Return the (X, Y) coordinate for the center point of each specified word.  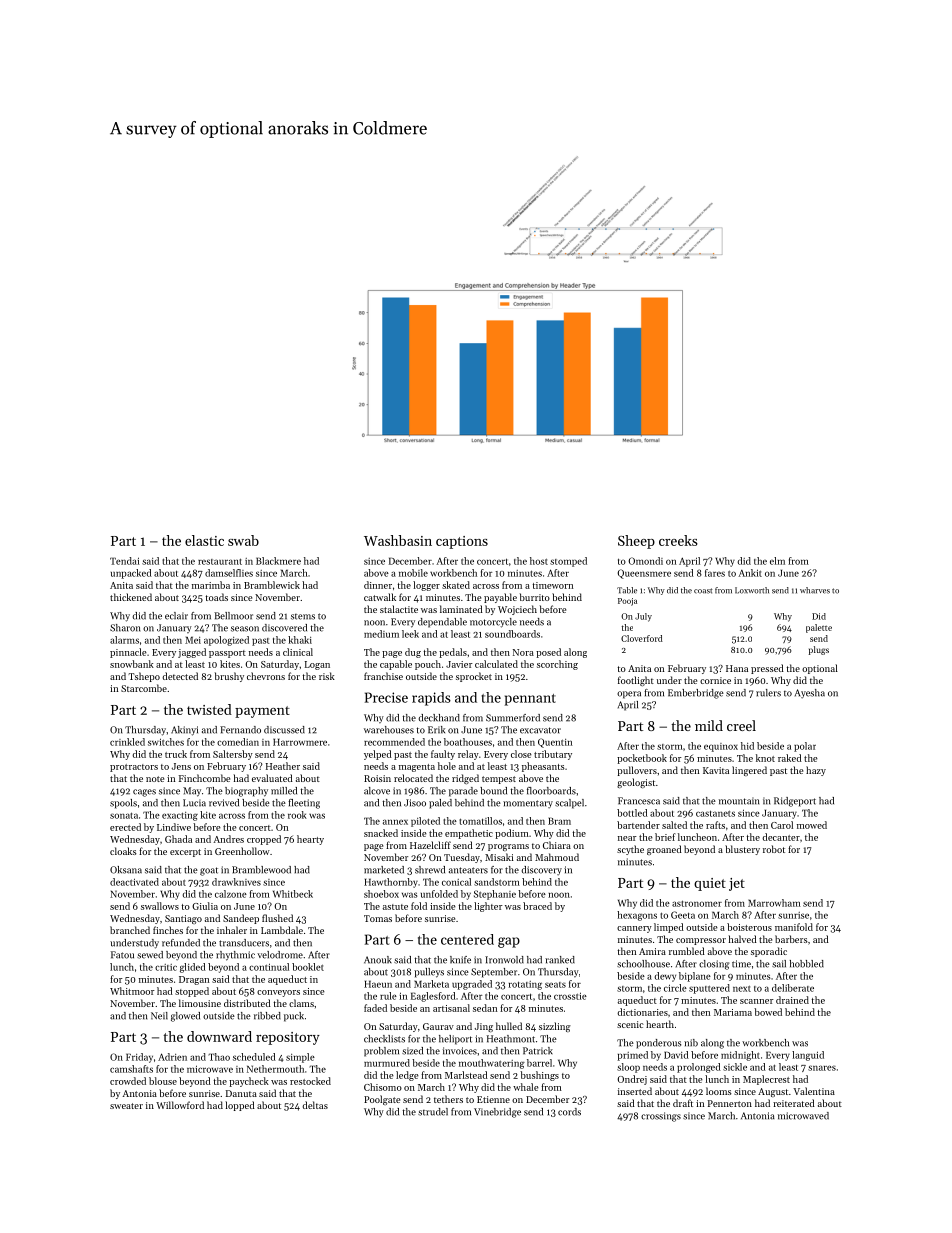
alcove (377, 791)
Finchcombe (204, 778)
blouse (163, 1081)
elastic (204, 540)
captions (462, 542)
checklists (384, 1039)
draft (683, 1103)
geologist (636, 783)
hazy (816, 771)
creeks (678, 540)
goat (209, 871)
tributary (553, 755)
